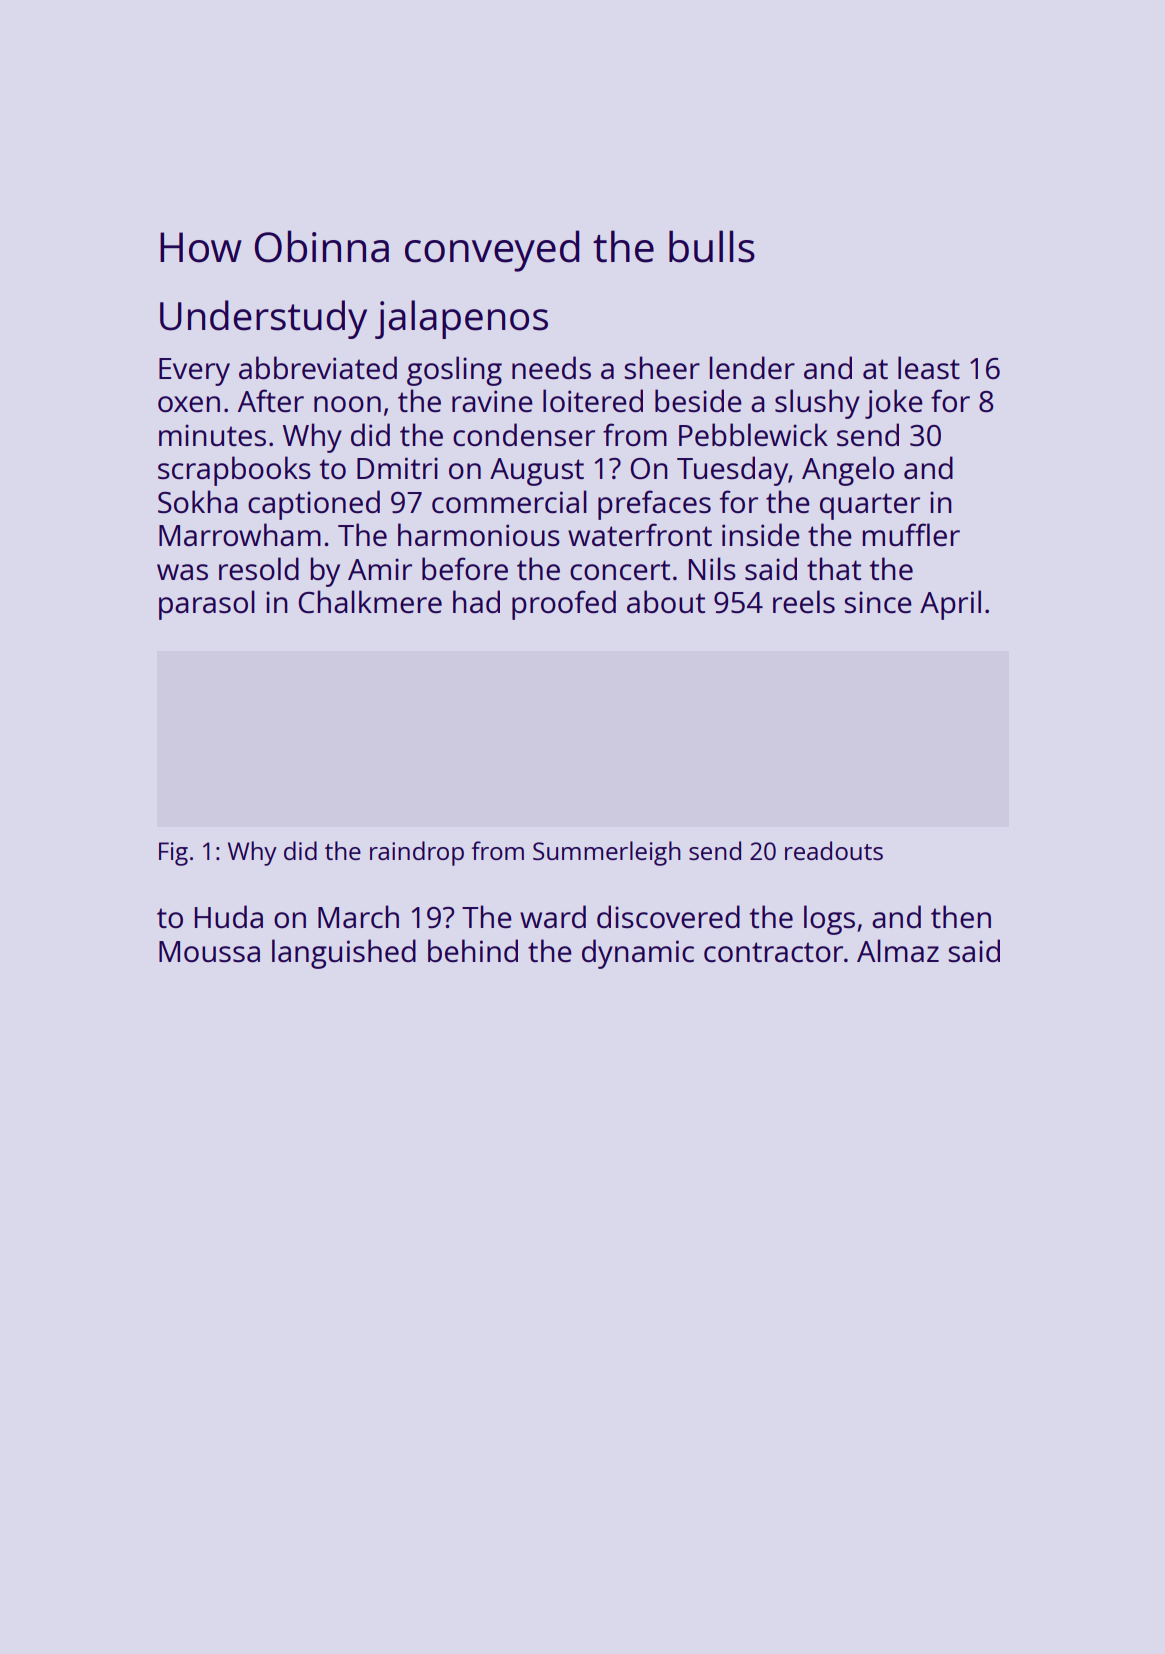 The width and height of the screenshot is (1165, 1654). I want to click on oxen, so click(189, 404).
